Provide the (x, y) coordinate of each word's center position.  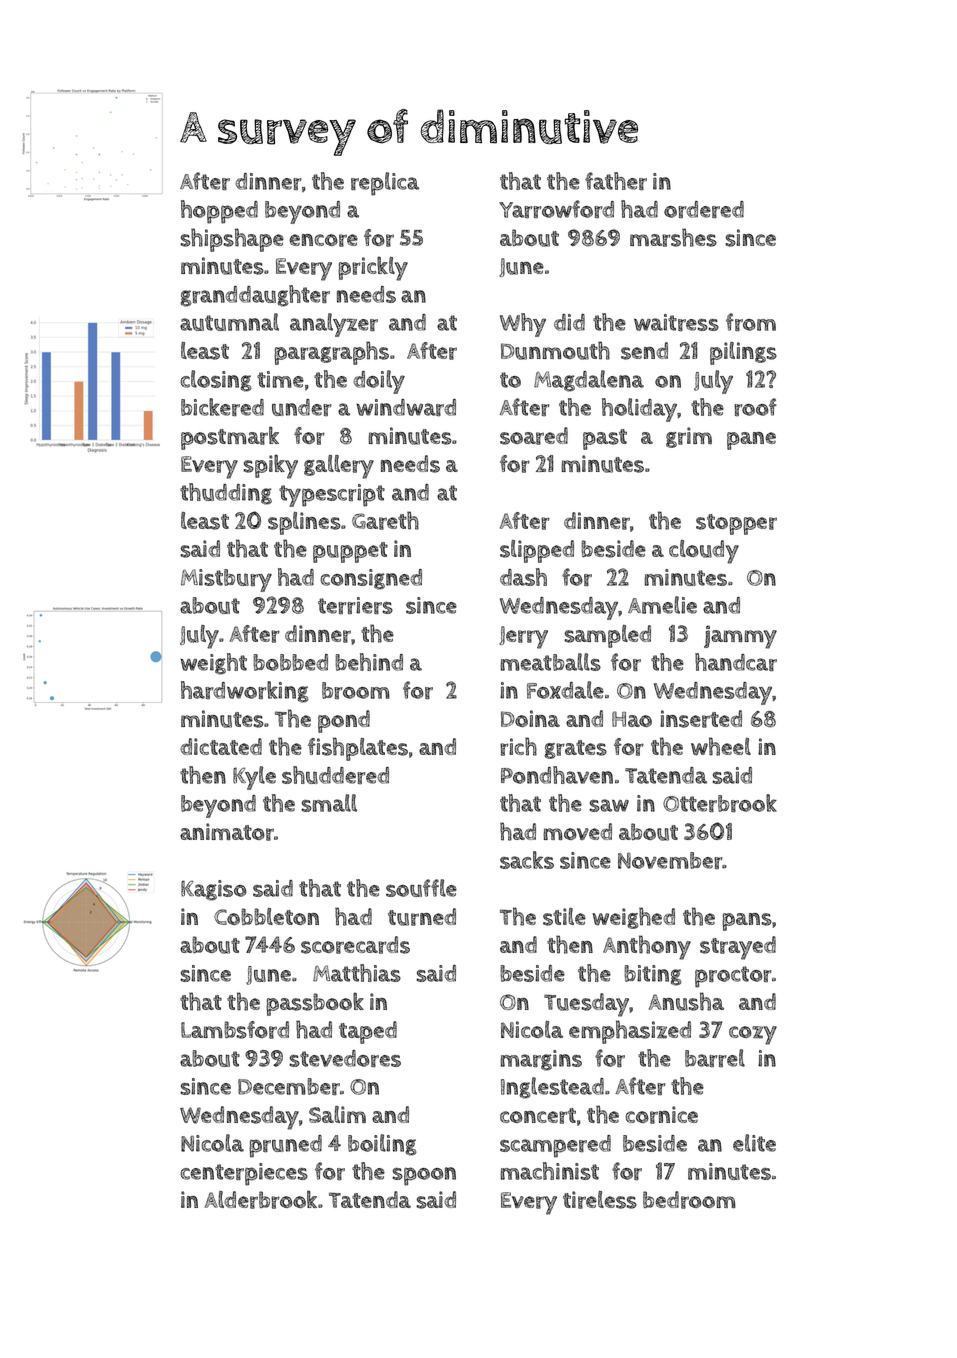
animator (227, 832)
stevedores (345, 1058)
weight (213, 664)
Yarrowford (556, 209)
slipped (537, 551)
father (616, 181)
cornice (662, 1115)
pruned (285, 1146)
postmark (230, 438)
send (644, 351)
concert (538, 1116)
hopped (219, 212)
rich (518, 746)
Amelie (662, 605)
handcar (736, 662)
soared (534, 436)
